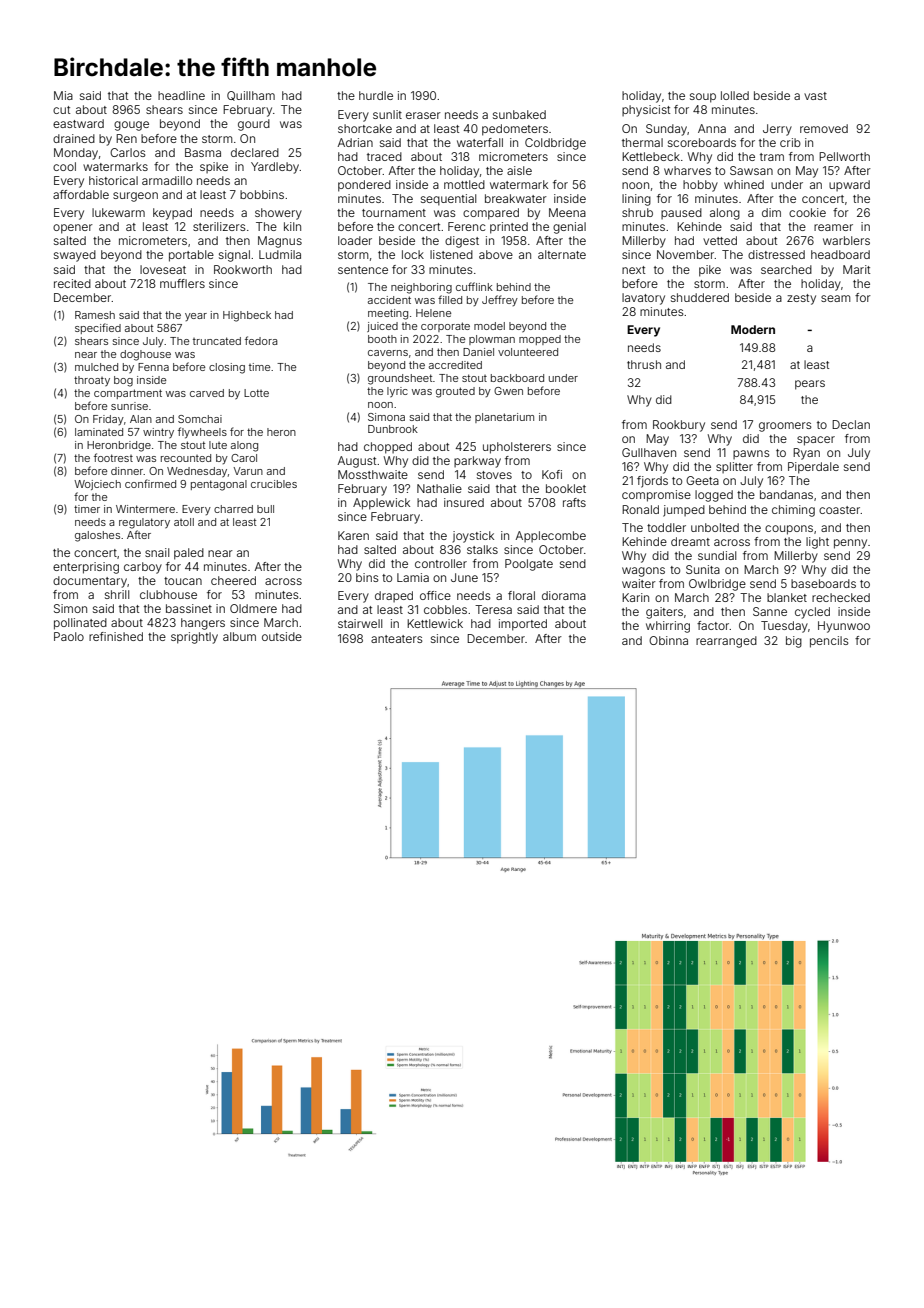 The width and height of the screenshot is (924, 1308). What do you see at coordinates (376, 95) in the screenshot?
I see `hurdle` at bounding box center [376, 95].
